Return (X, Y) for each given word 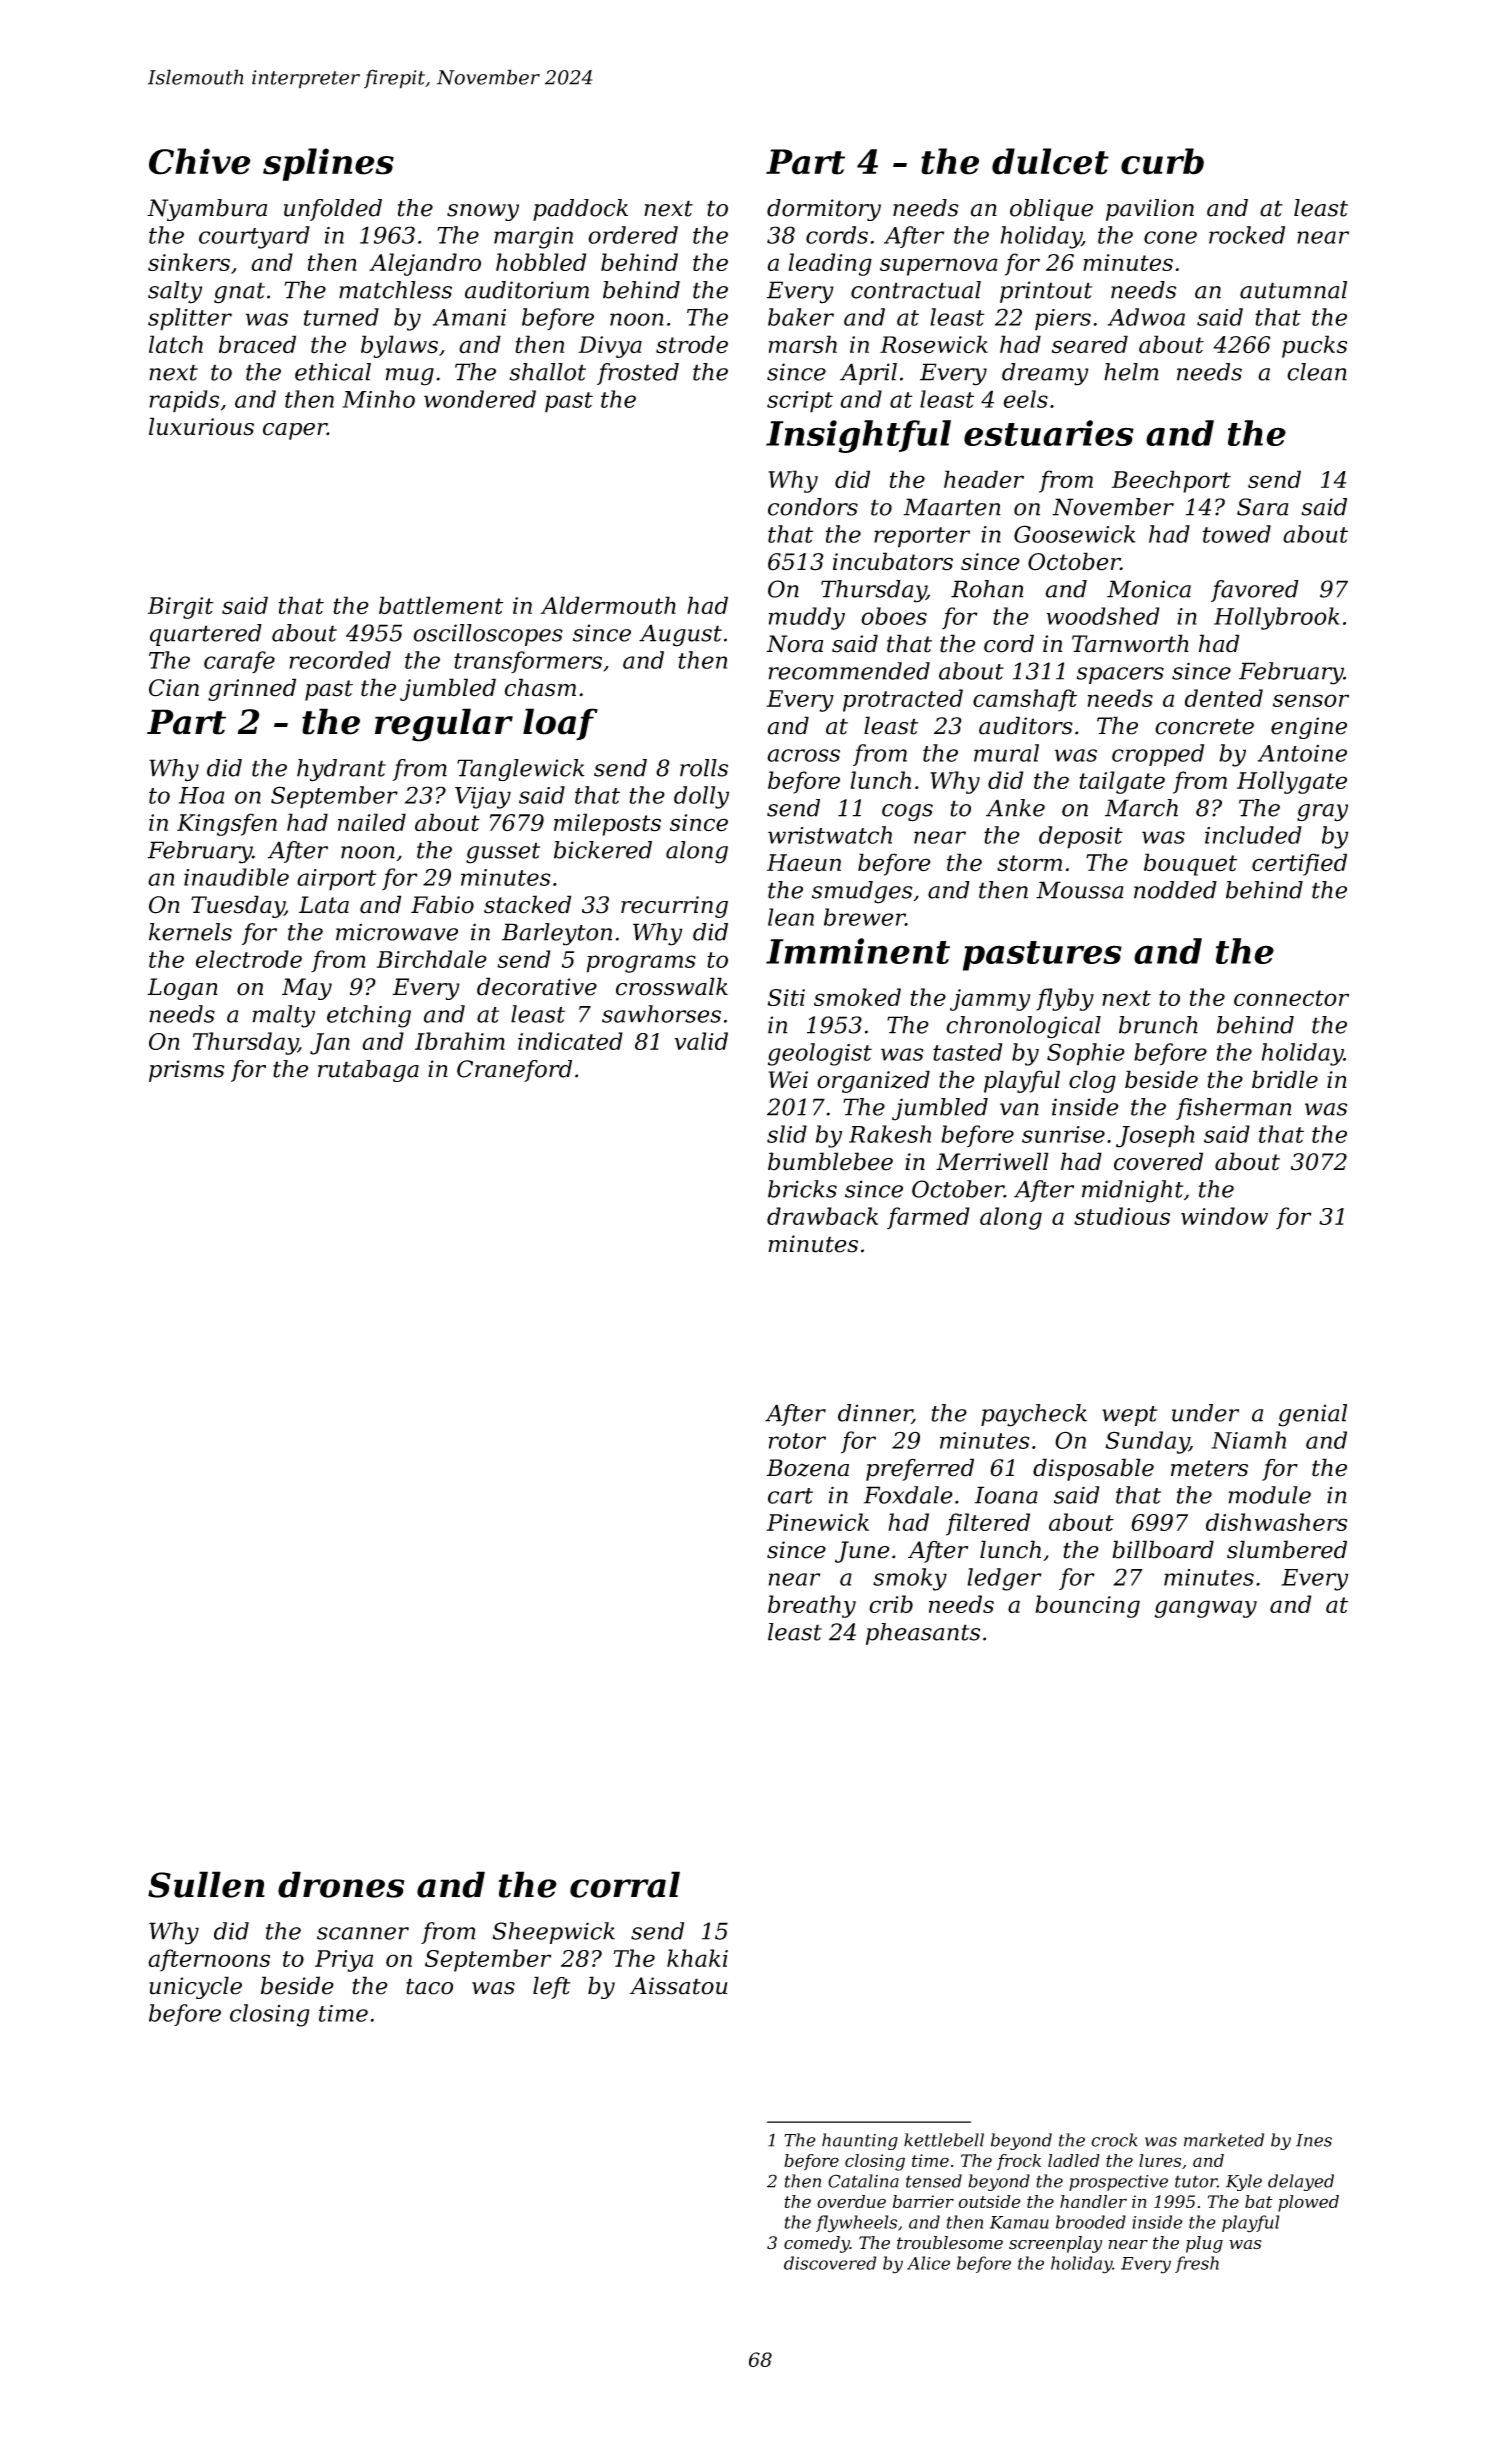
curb (1162, 161)
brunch (1158, 1025)
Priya (344, 1961)
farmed (928, 1218)
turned (341, 317)
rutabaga (368, 1071)
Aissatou (678, 1986)
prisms (186, 1071)
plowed (1308, 2203)
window (1224, 1216)
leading (830, 264)
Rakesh (890, 1134)
